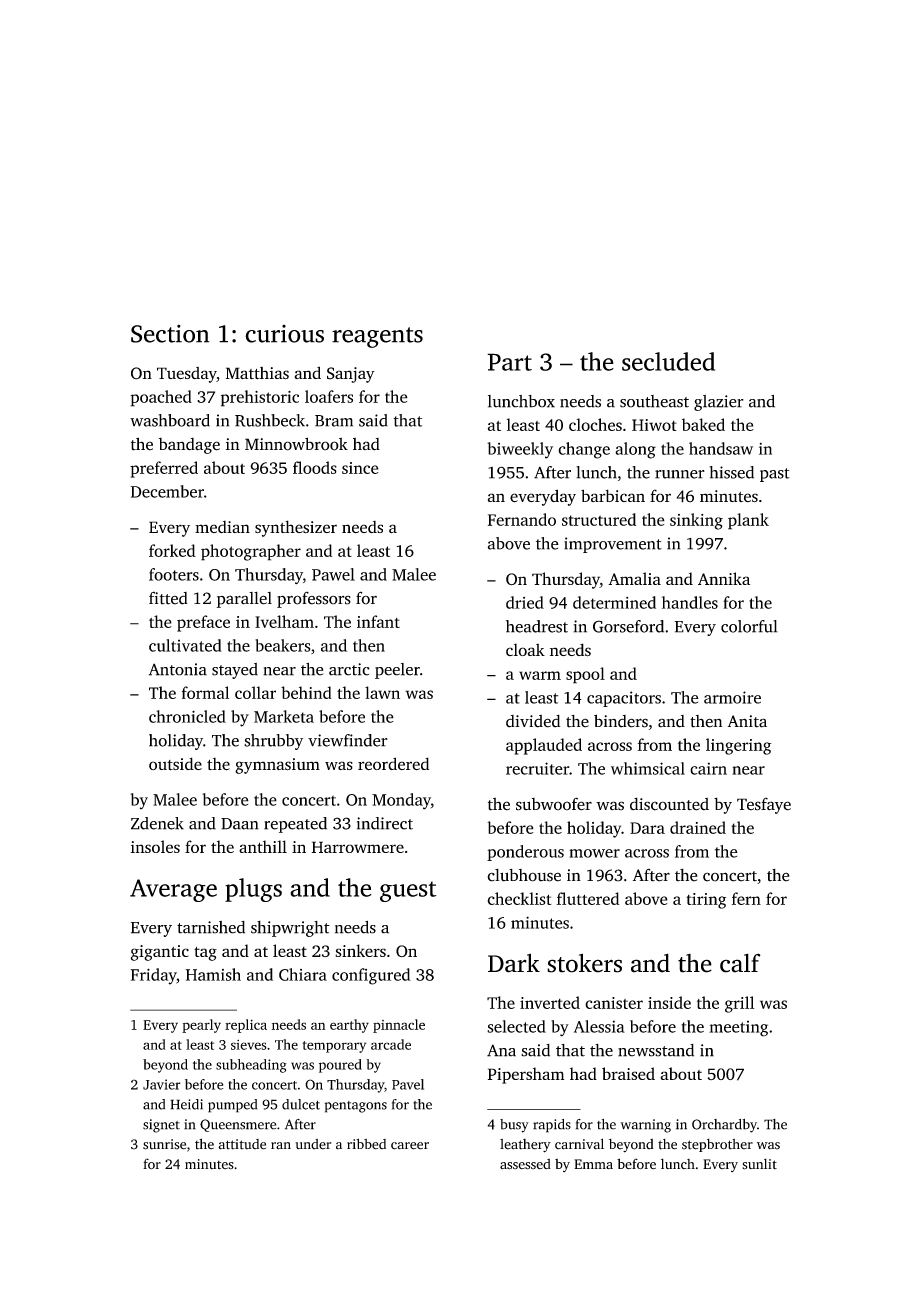 Image resolution: width=924 pixels, height=1314 pixels. Describe the element at coordinates (172, 550) in the page. I see `forked` at that location.
